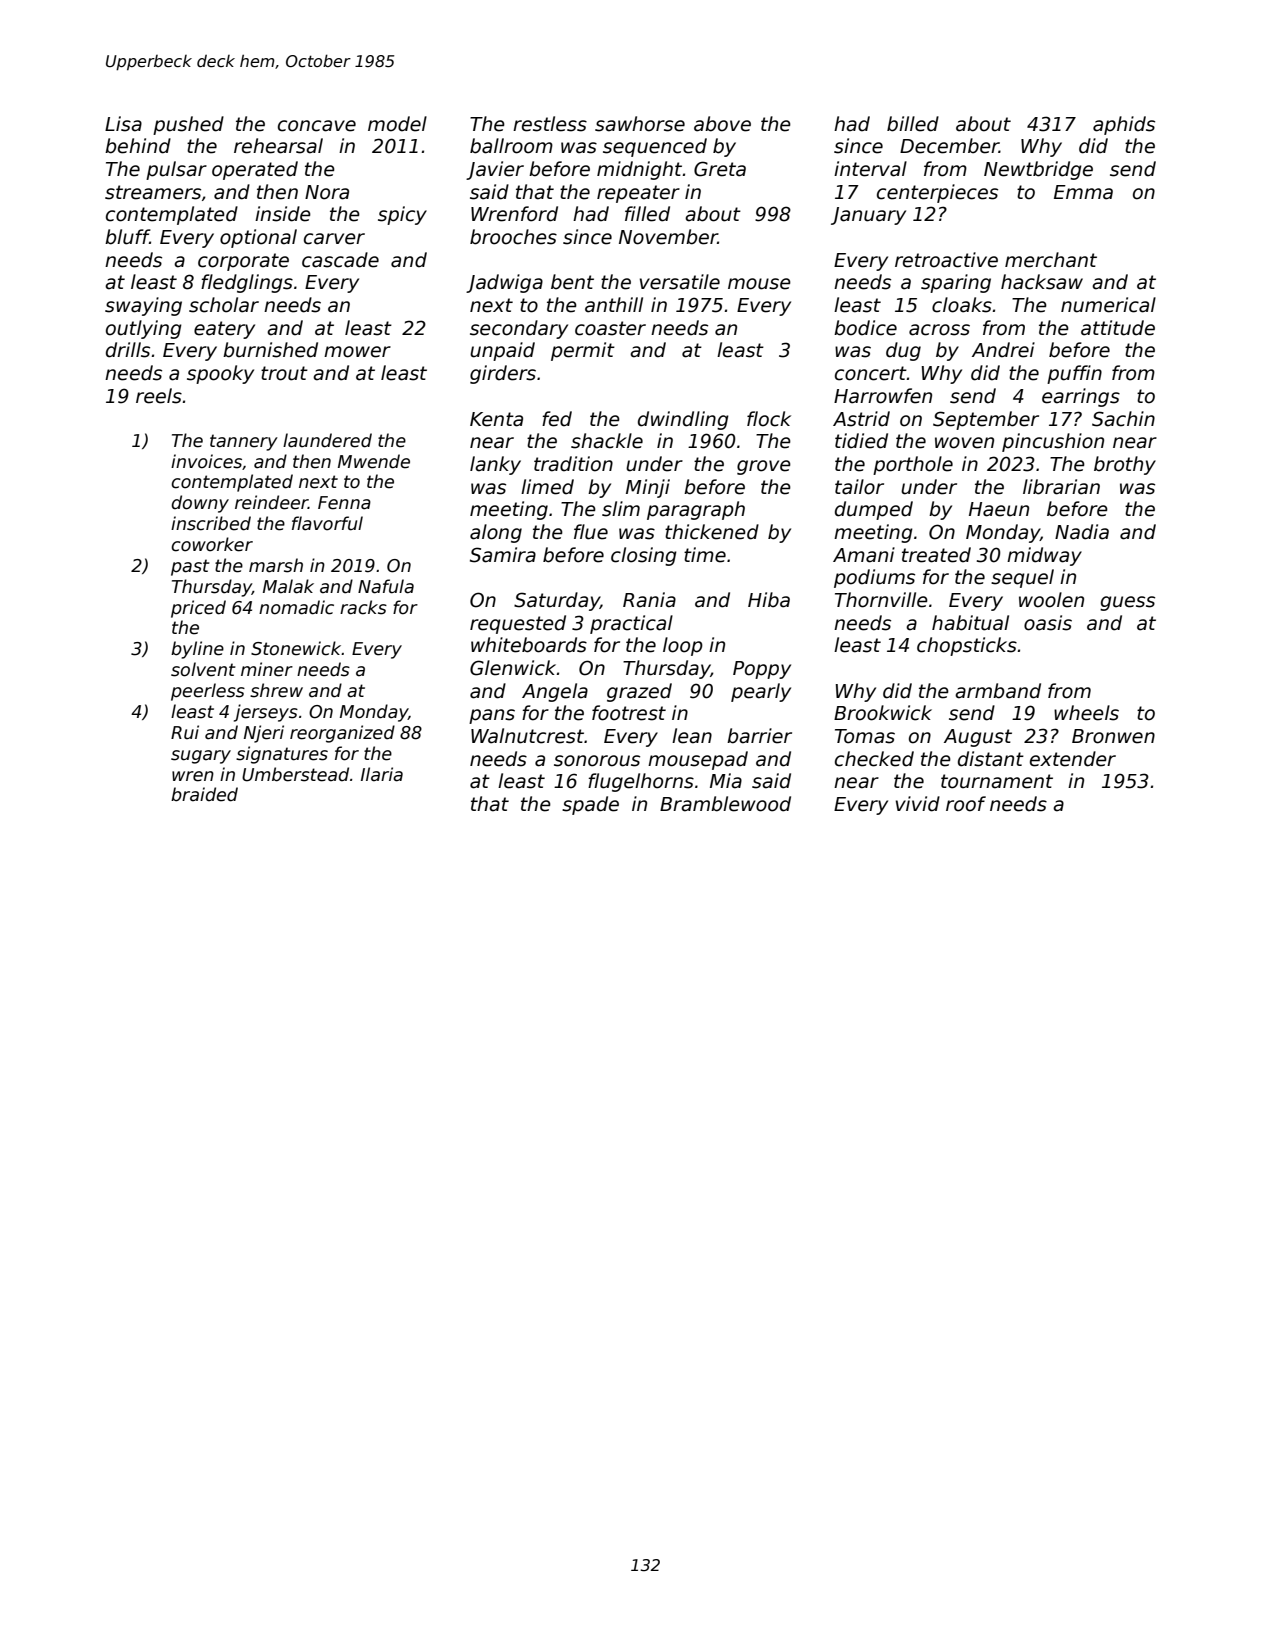  Describe the element at coordinates (153, 192) in the screenshot. I see `streamers` at that location.
